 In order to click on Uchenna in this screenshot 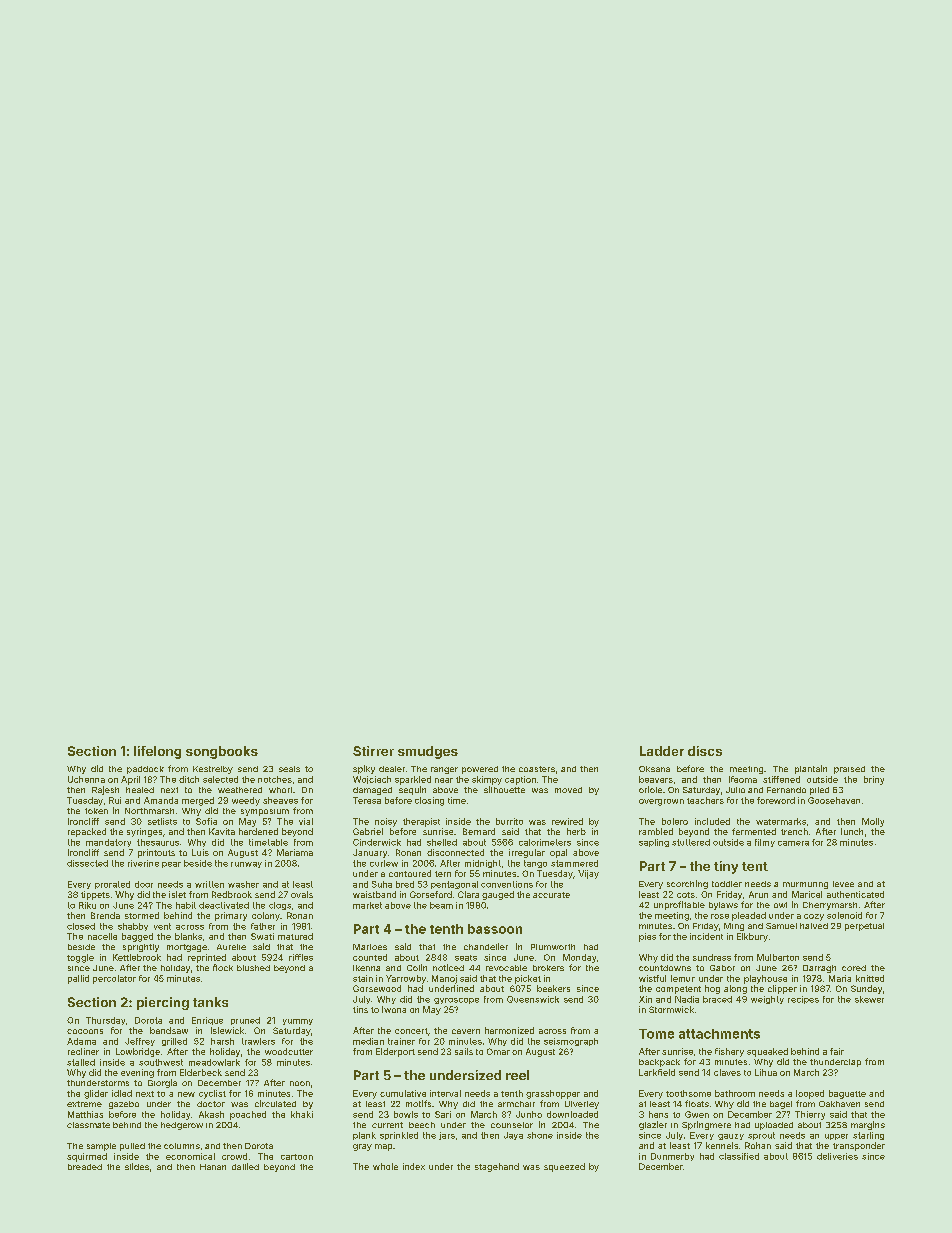, I will do `click(86, 779)`.
